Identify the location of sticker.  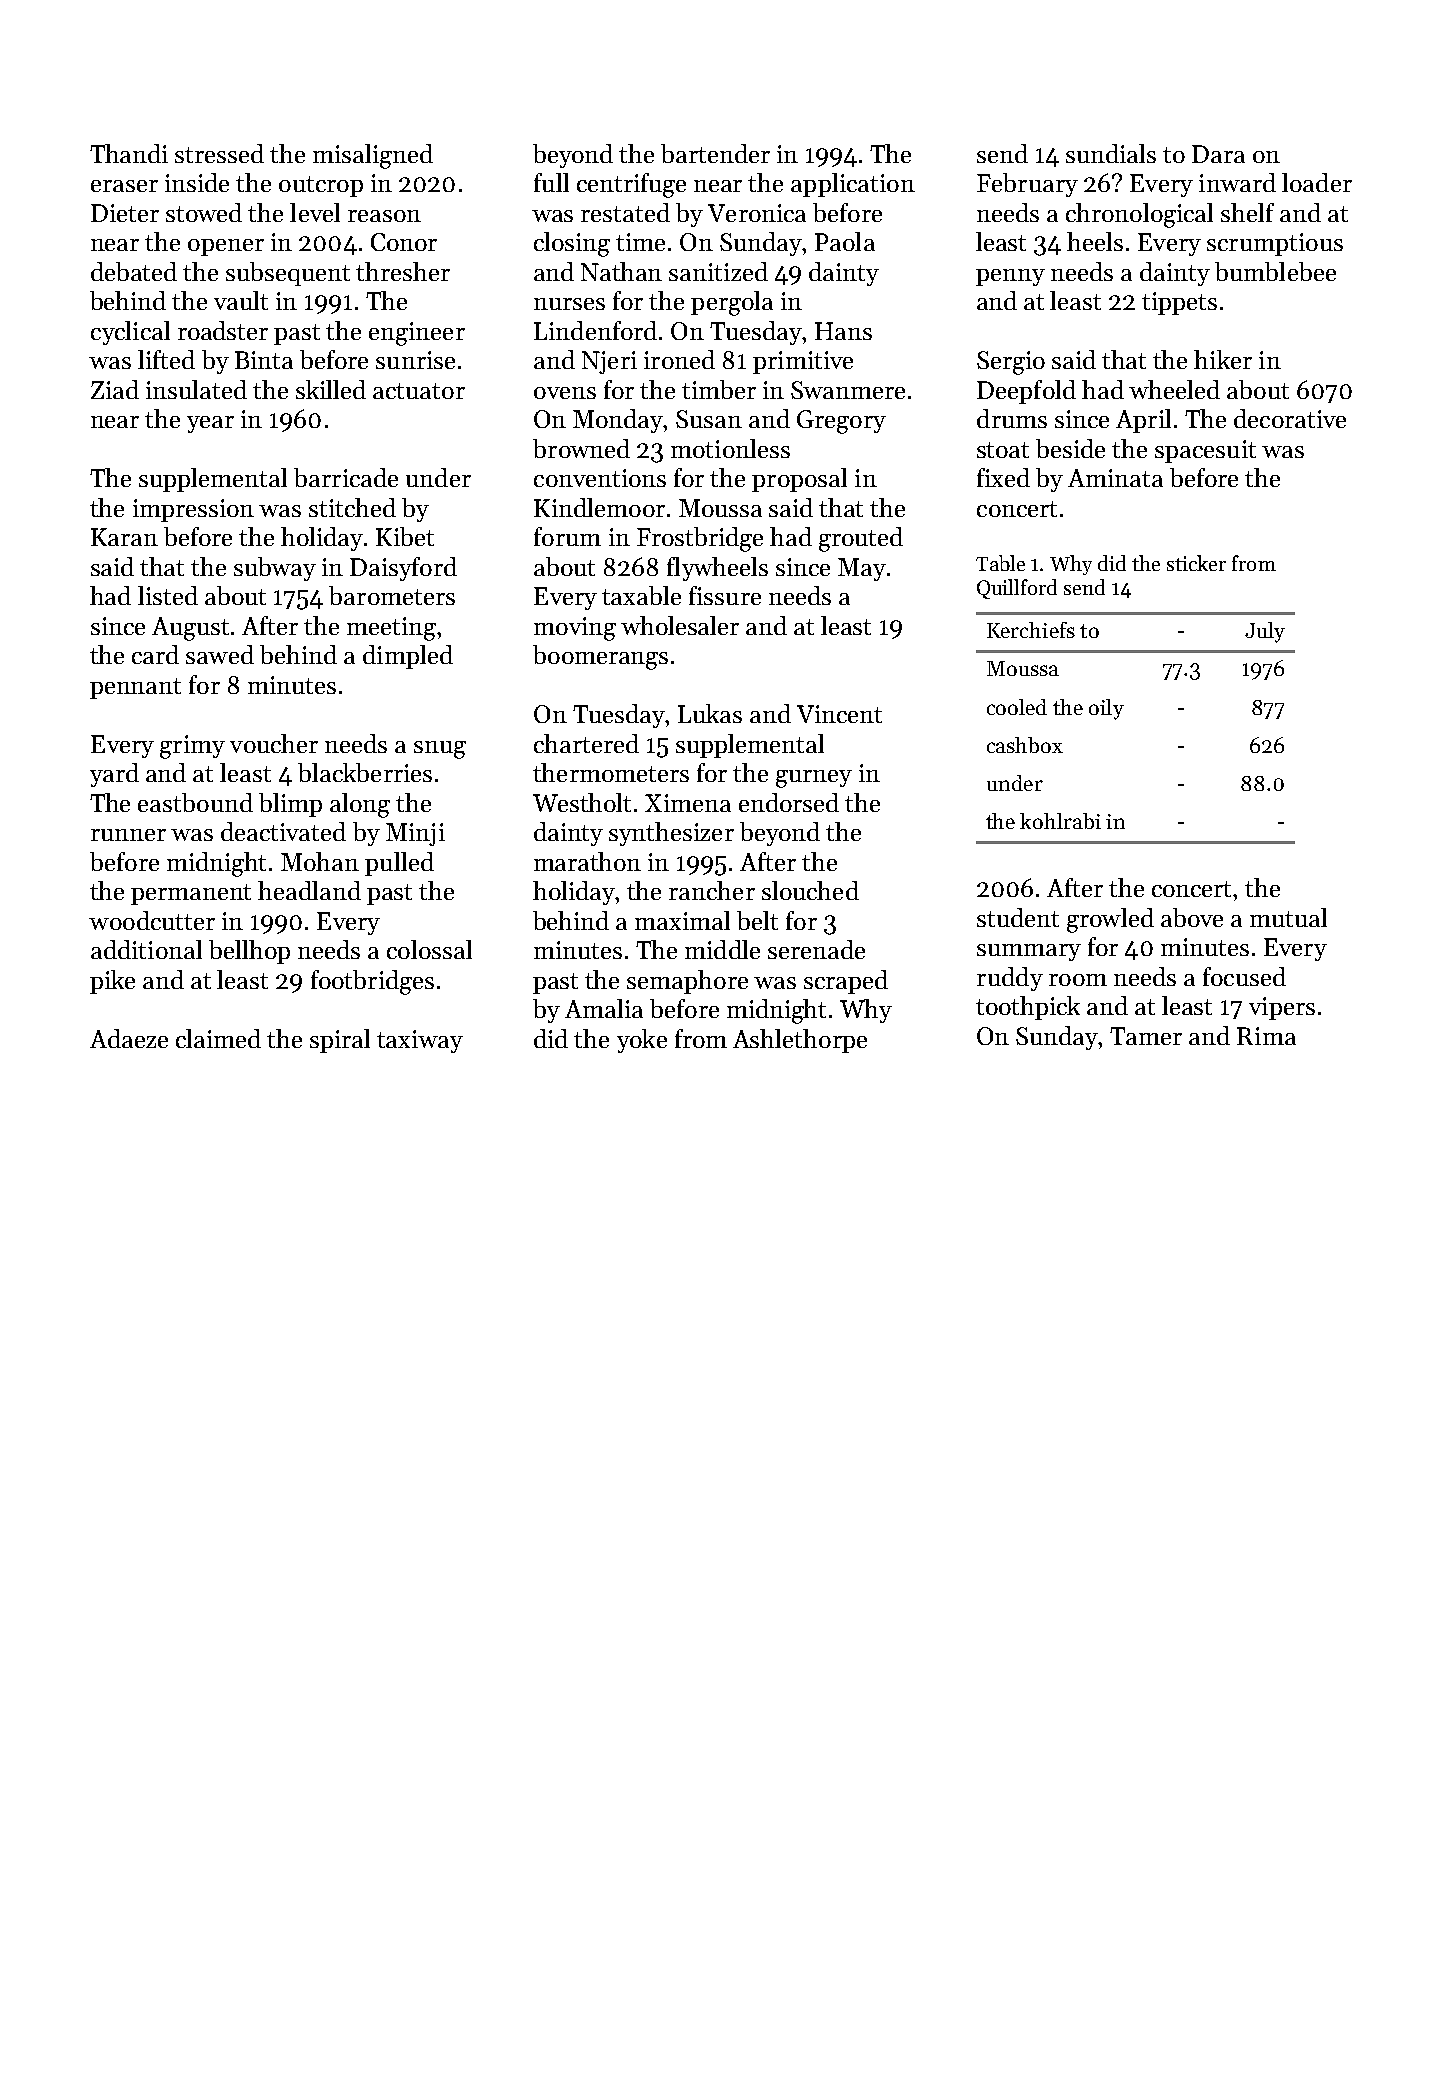
(1196, 563).
